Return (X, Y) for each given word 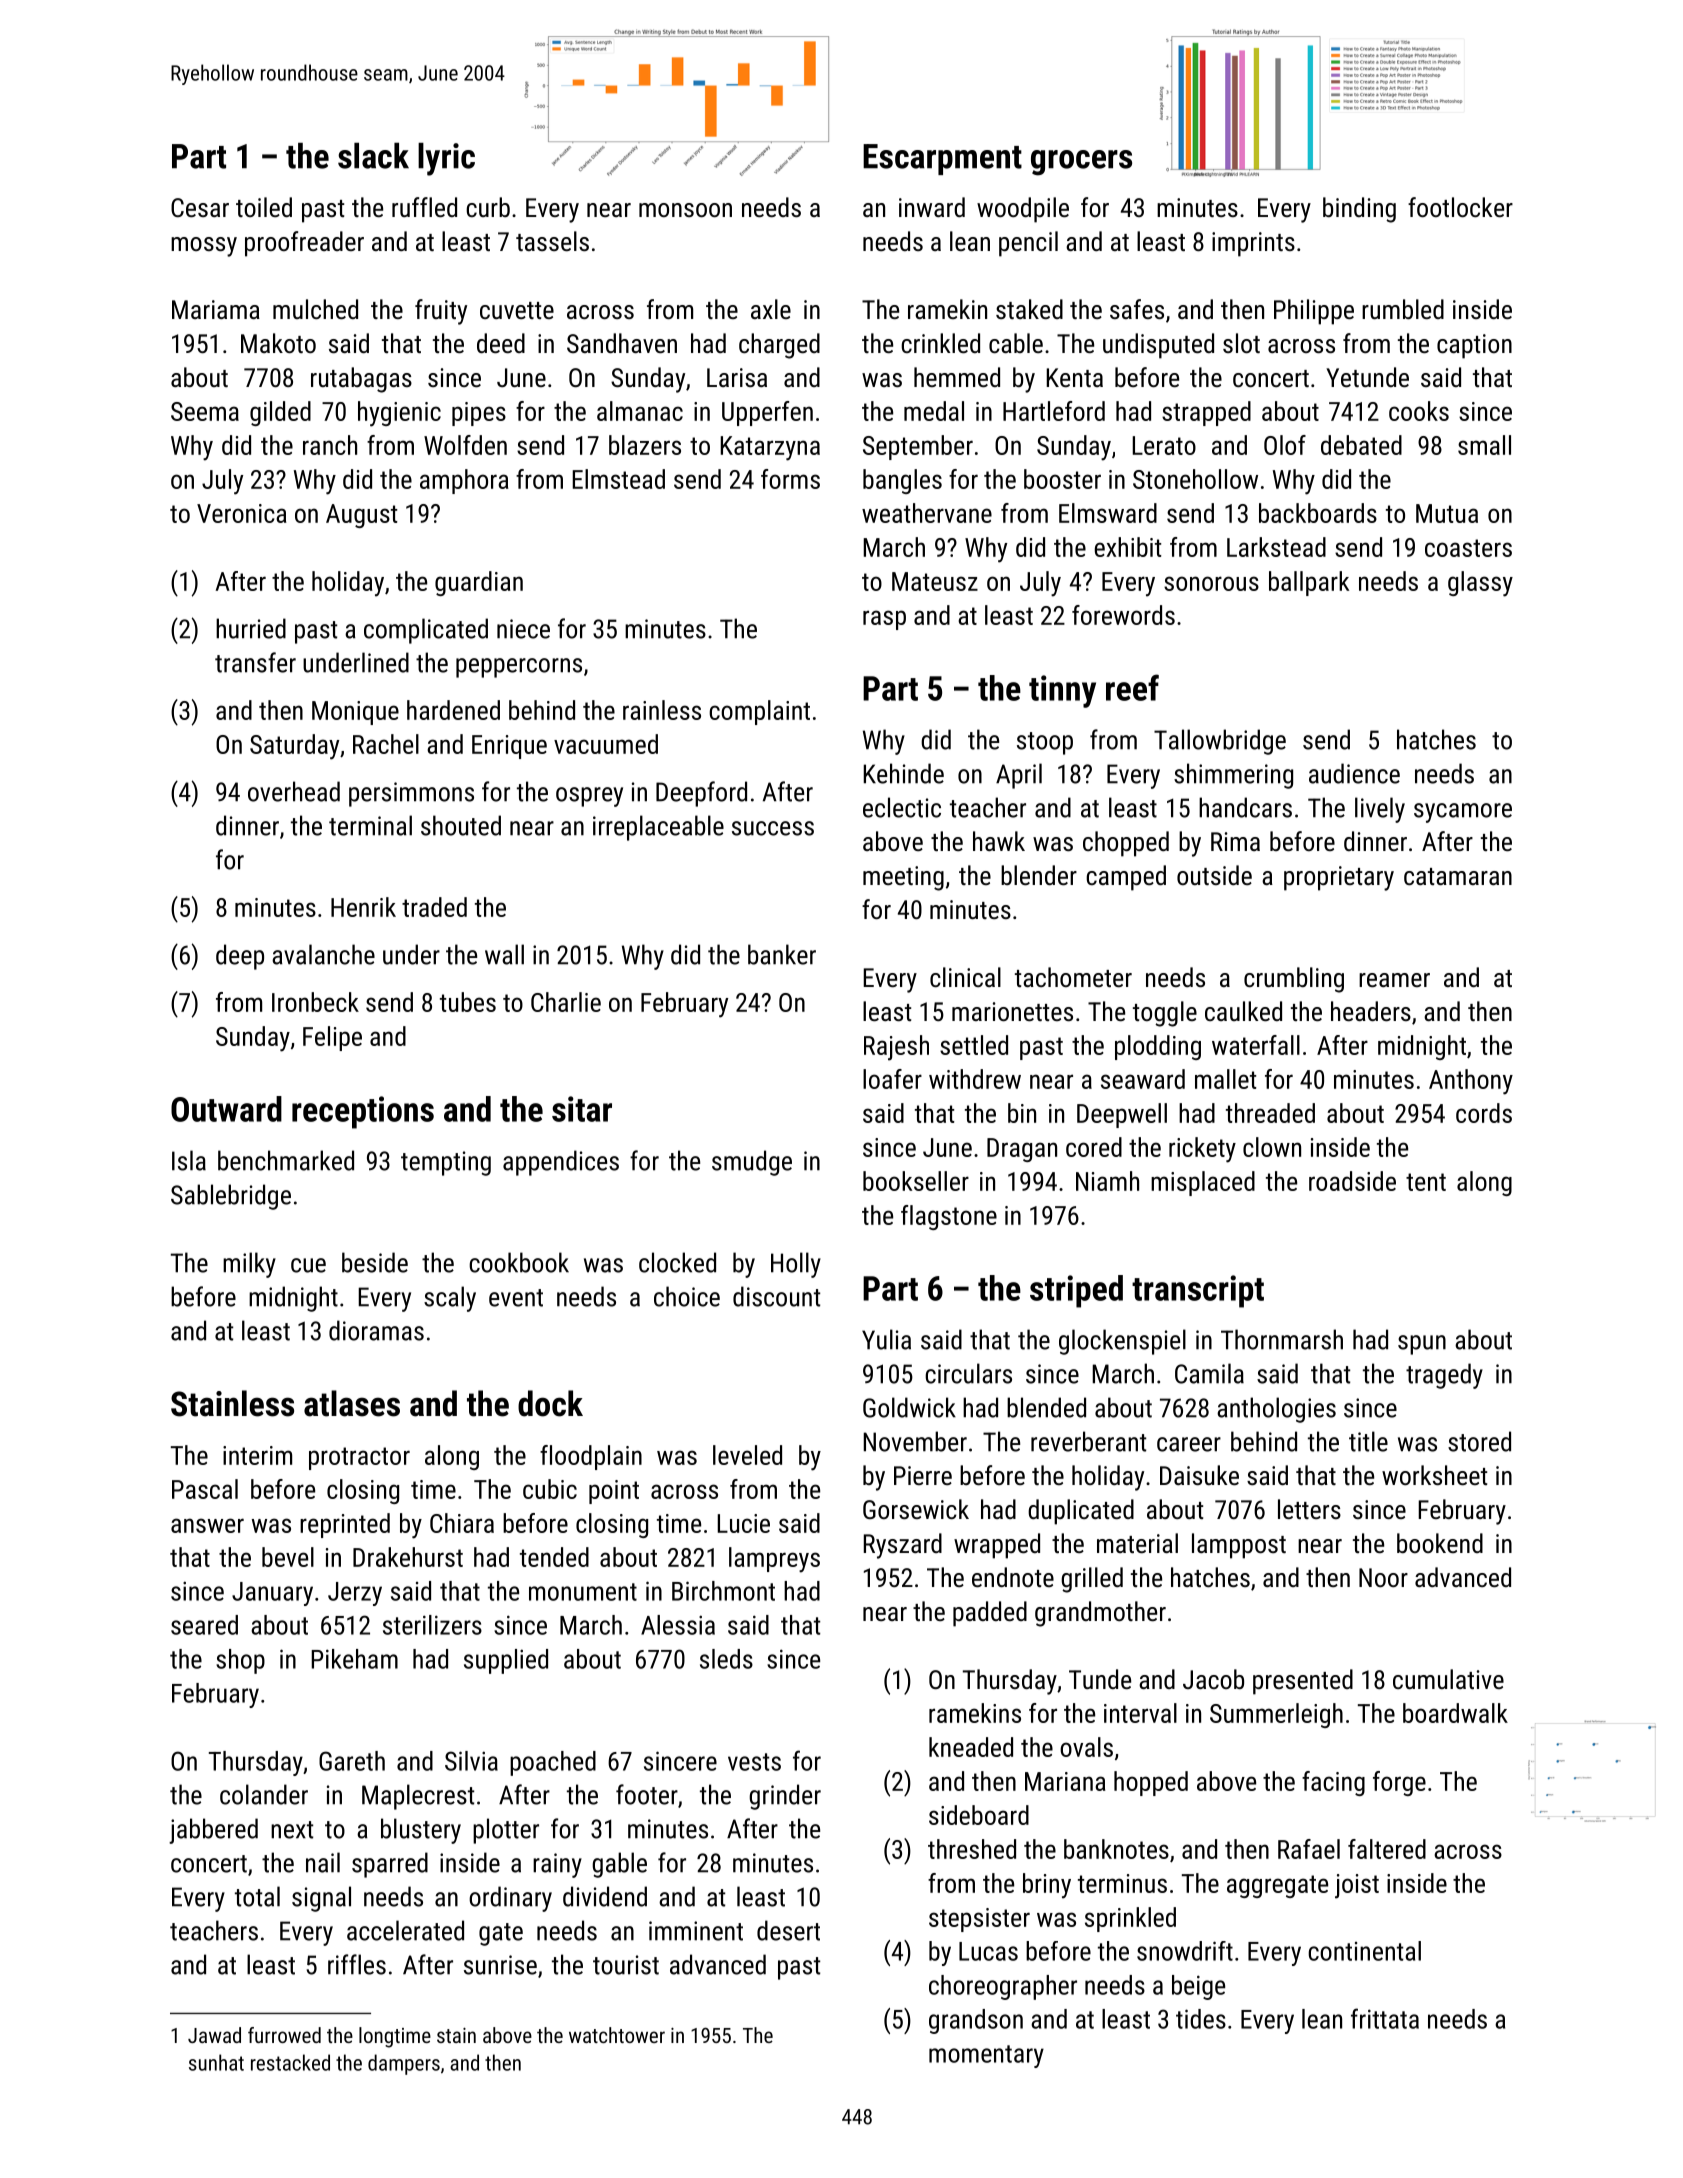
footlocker (1460, 207)
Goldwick (909, 1407)
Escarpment (942, 159)
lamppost (1239, 1546)
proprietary (1339, 878)
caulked (1243, 1011)
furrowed (284, 2035)
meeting (903, 878)
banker (782, 954)
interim (257, 1455)
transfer (255, 662)
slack (373, 155)
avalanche (323, 954)
